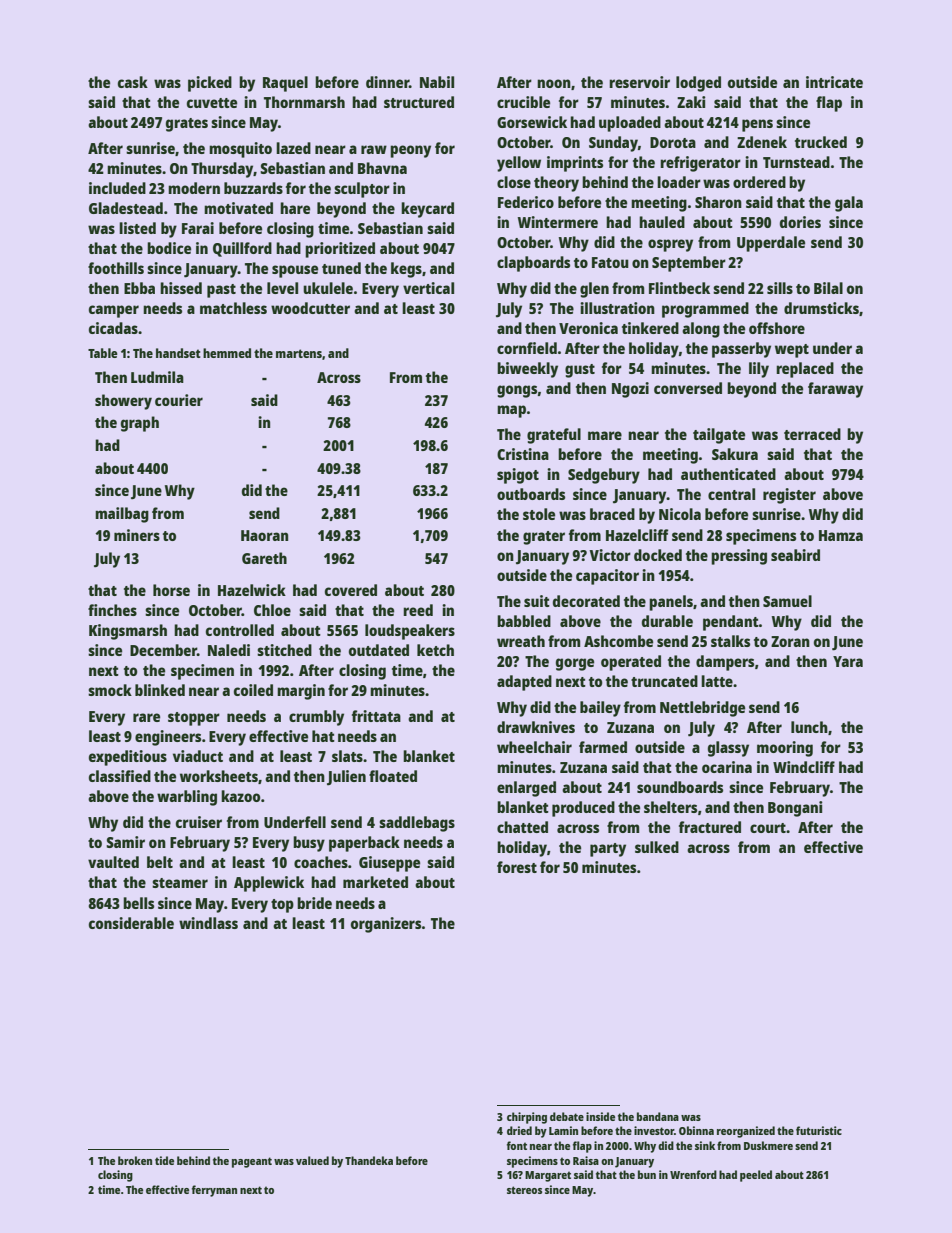 The height and width of the screenshot is (1233, 952). What do you see at coordinates (768, 828) in the screenshot?
I see `court` at bounding box center [768, 828].
